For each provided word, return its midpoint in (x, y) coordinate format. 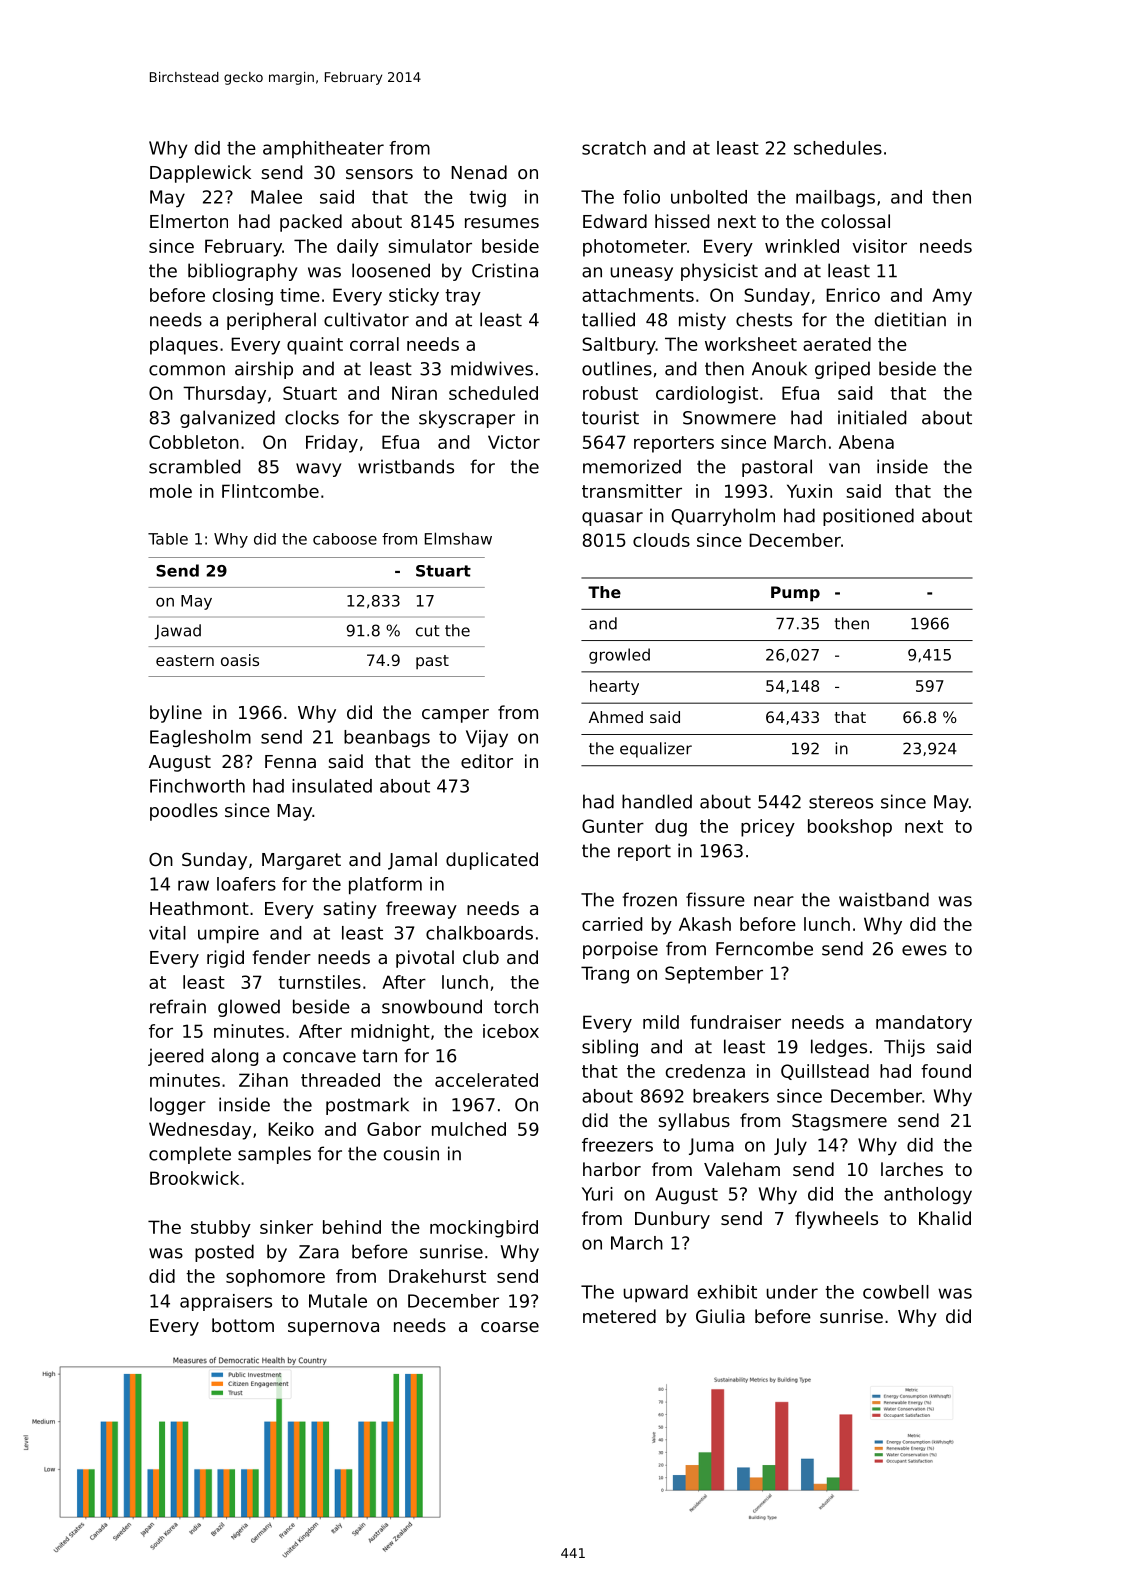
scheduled (493, 393)
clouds (661, 540)
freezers (617, 1145)
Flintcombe (270, 491)
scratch (614, 148)
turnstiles (319, 982)
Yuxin (809, 491)
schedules (838, 148)
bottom (243, 1325)
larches (912, 1169)
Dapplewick (200, 174)
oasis (240, 660)
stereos (841, 802)
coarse (510, 1327)
